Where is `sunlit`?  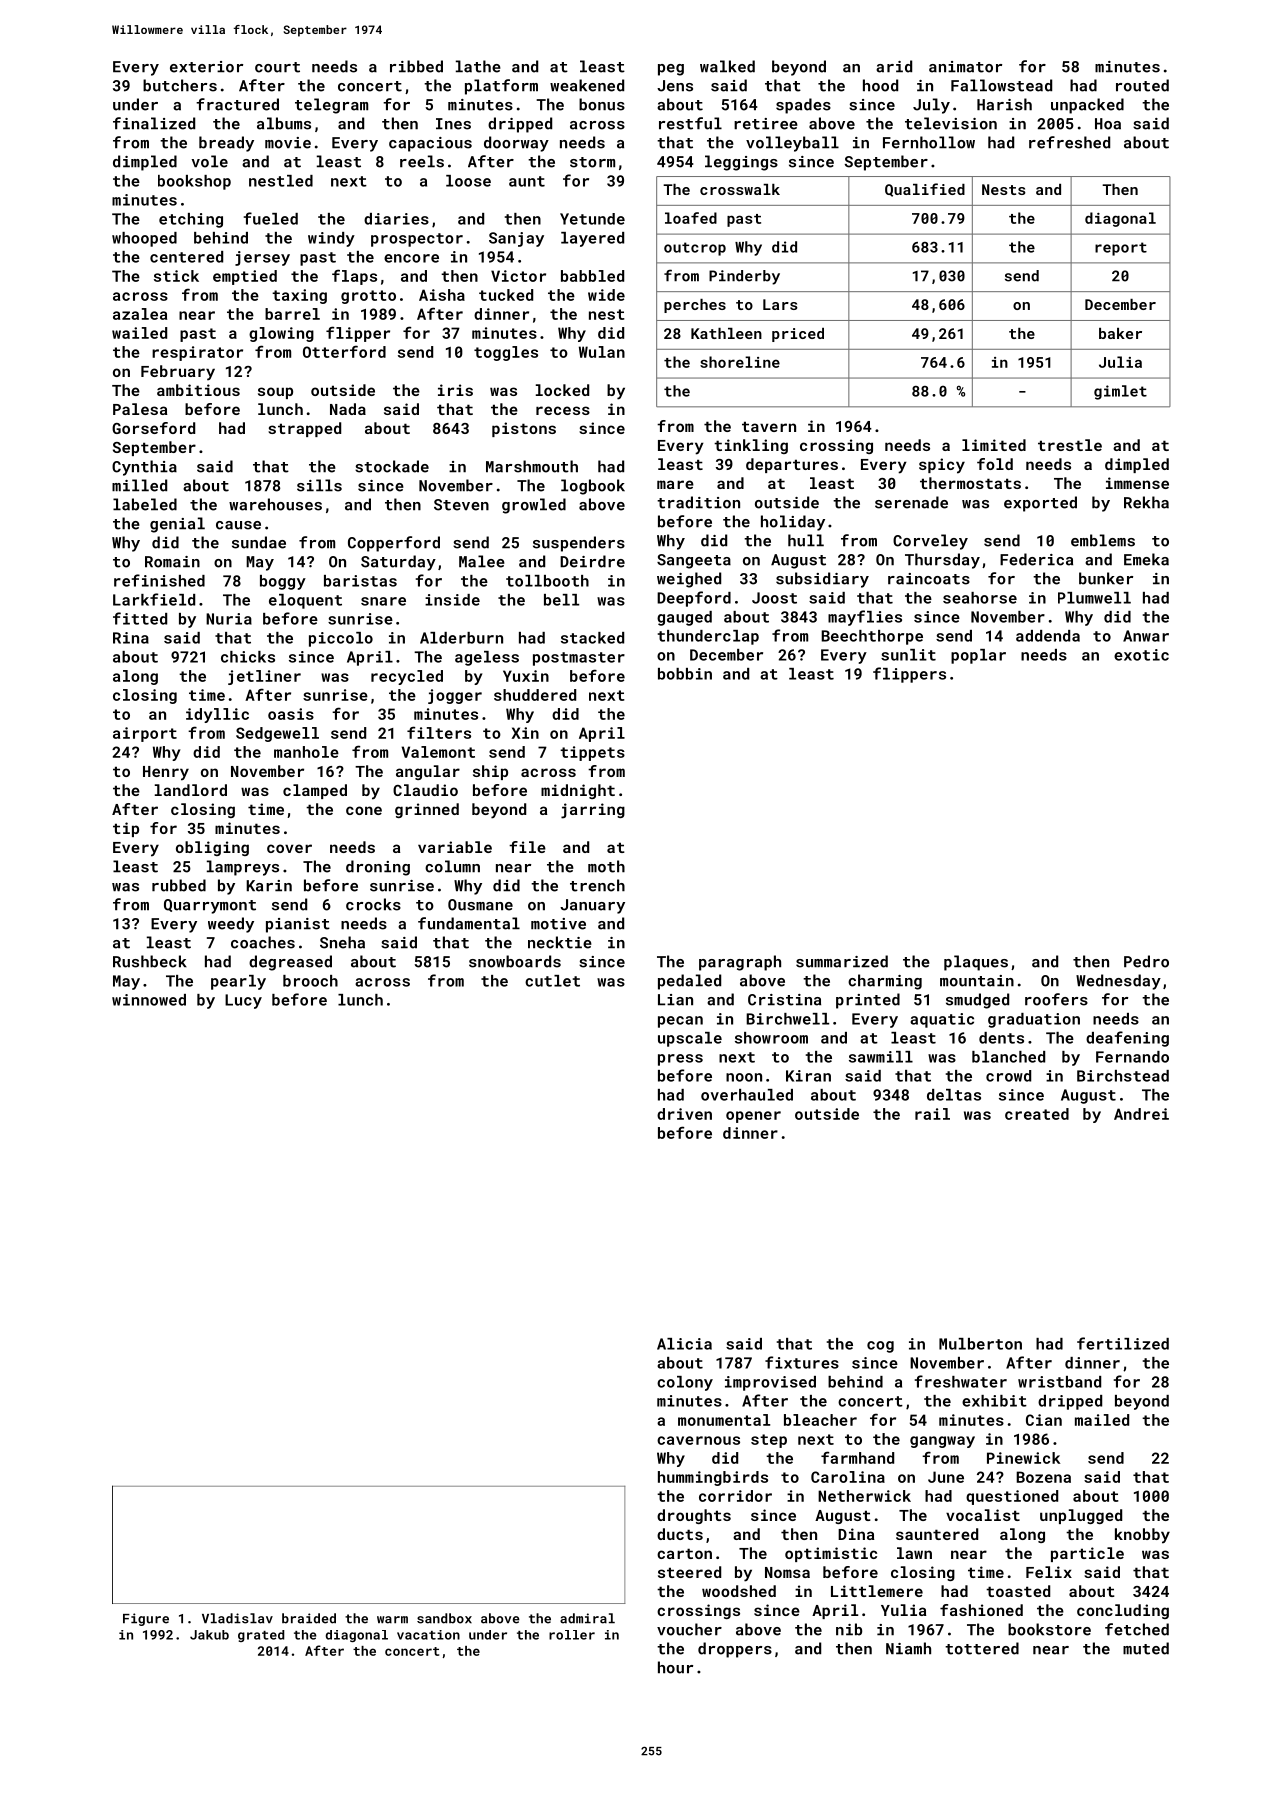
sunlit is located at coordinates (908, 655).
